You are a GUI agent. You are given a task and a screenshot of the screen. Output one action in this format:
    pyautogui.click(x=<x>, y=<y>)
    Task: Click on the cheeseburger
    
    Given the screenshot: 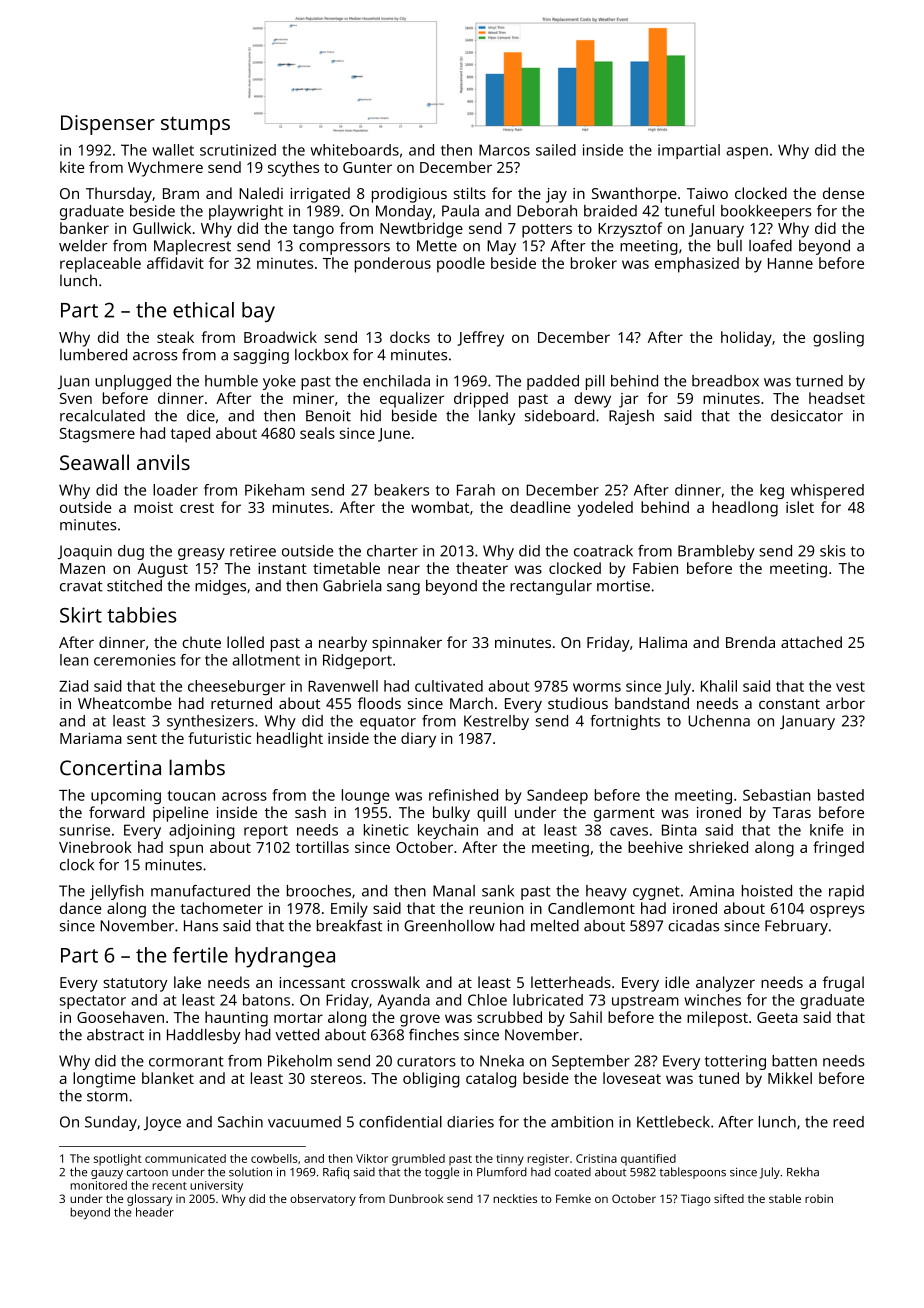 What is the action you would take?
    pyautogui.click(x=236, y=687)
